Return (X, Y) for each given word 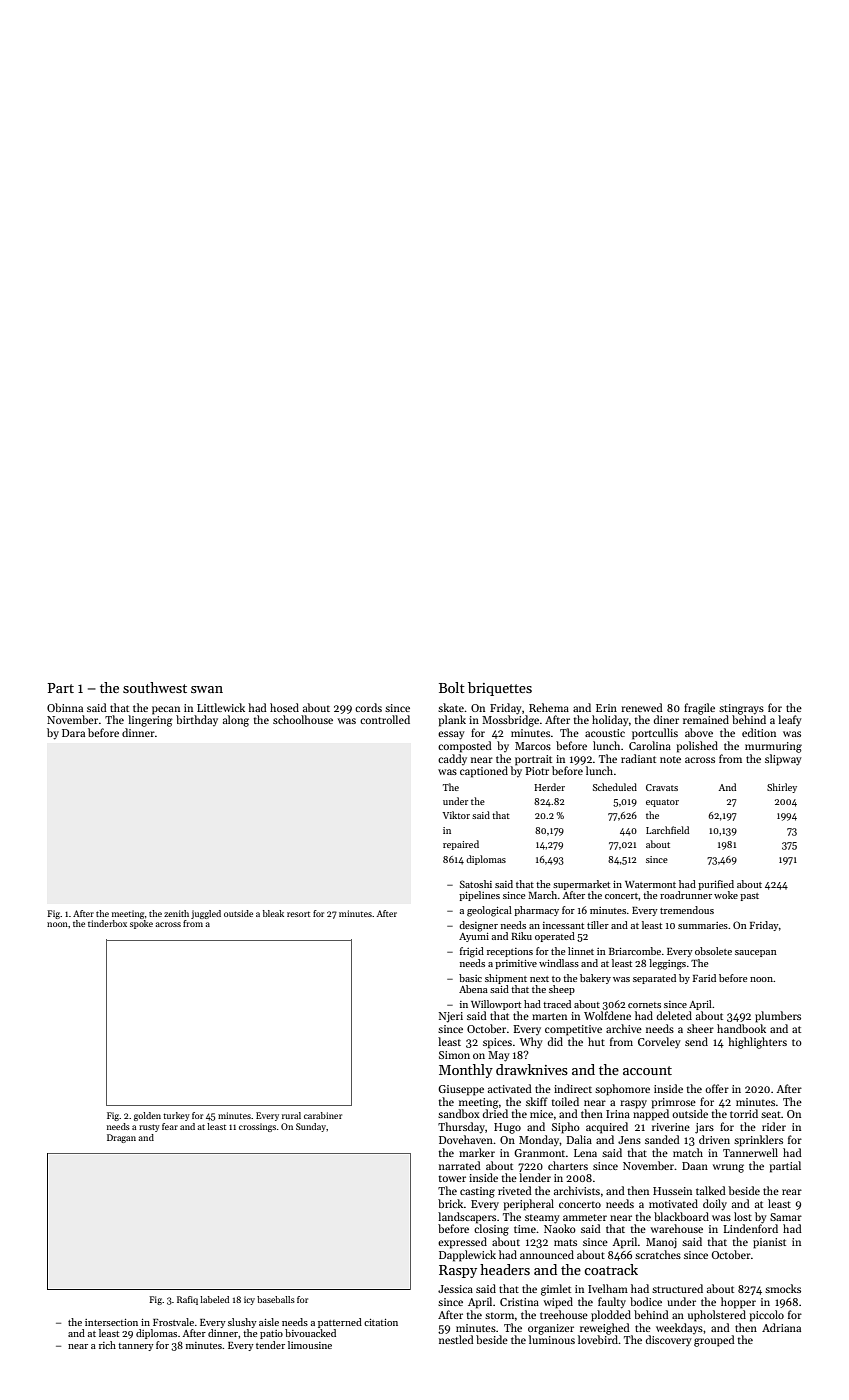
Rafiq (187, 1300)
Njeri (451, 1017)
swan (207, 689)
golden (147, 1116)
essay (451, 735)
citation (381, 1322)
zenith (176, 913)
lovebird (598, 1339)
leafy (790, 721)
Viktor (456, 815)
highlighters (757, 1043)
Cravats (662, 787)
